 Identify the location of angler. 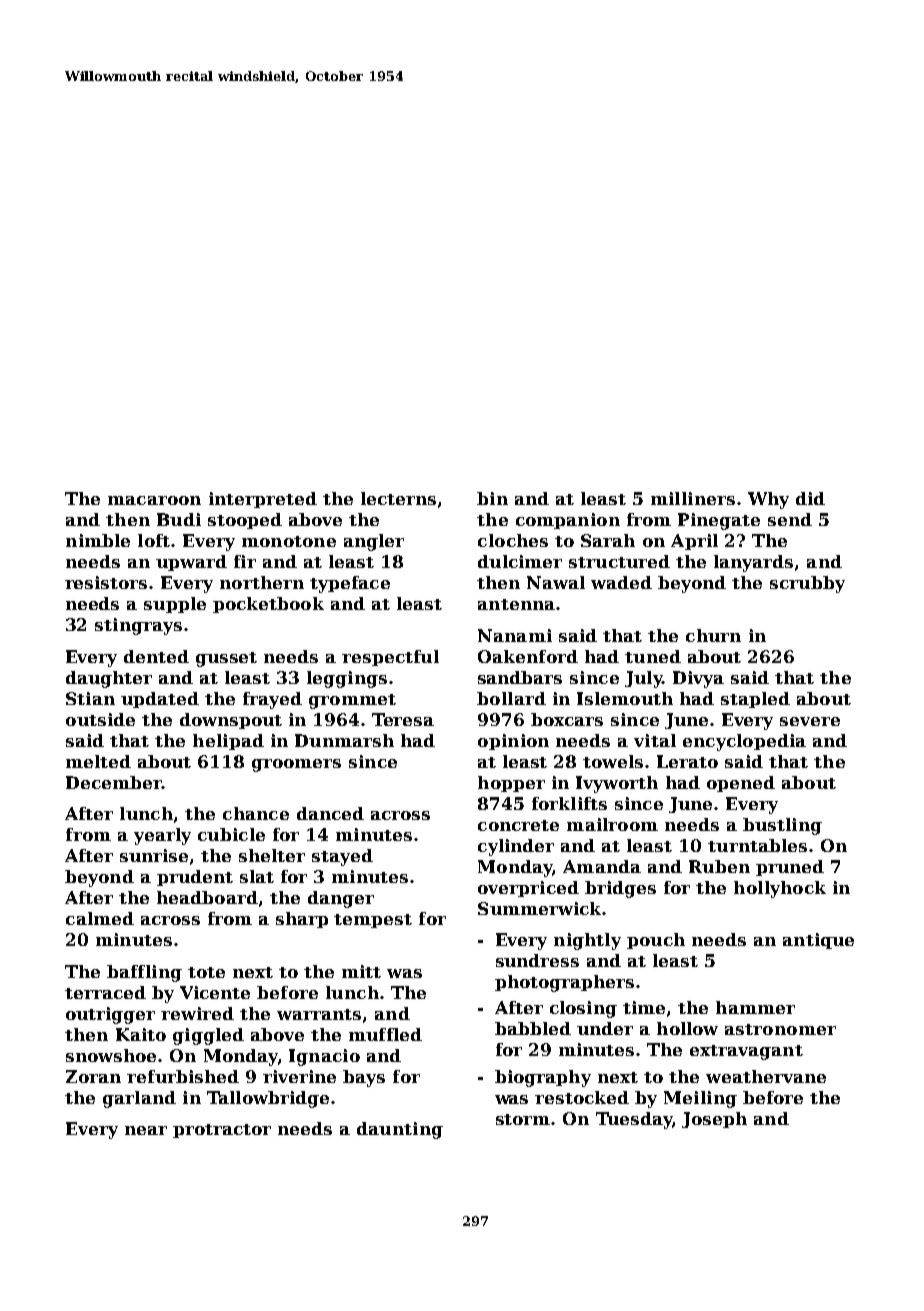
(374, 542).
